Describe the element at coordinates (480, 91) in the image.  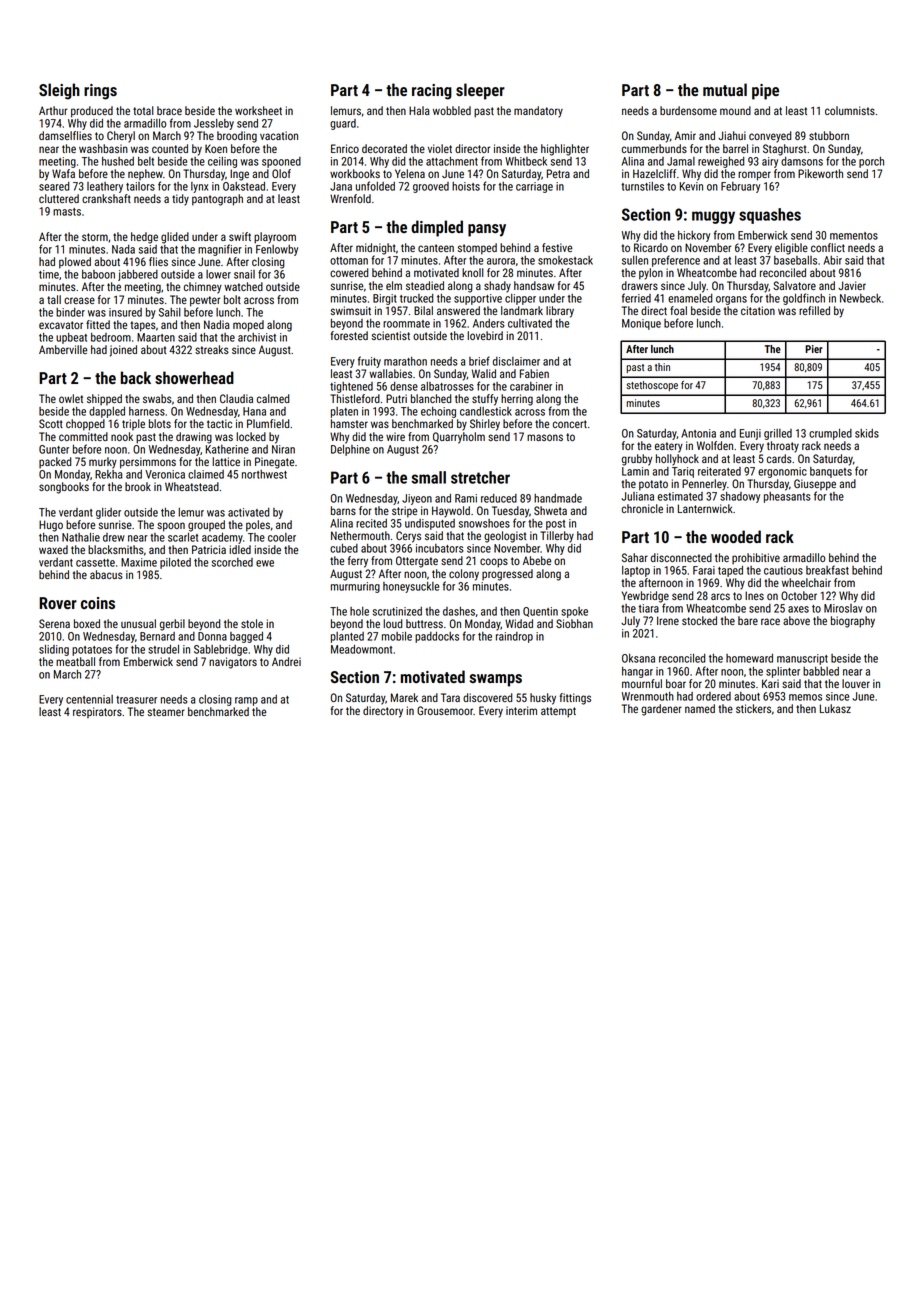
I see `sleeper` at that location.
